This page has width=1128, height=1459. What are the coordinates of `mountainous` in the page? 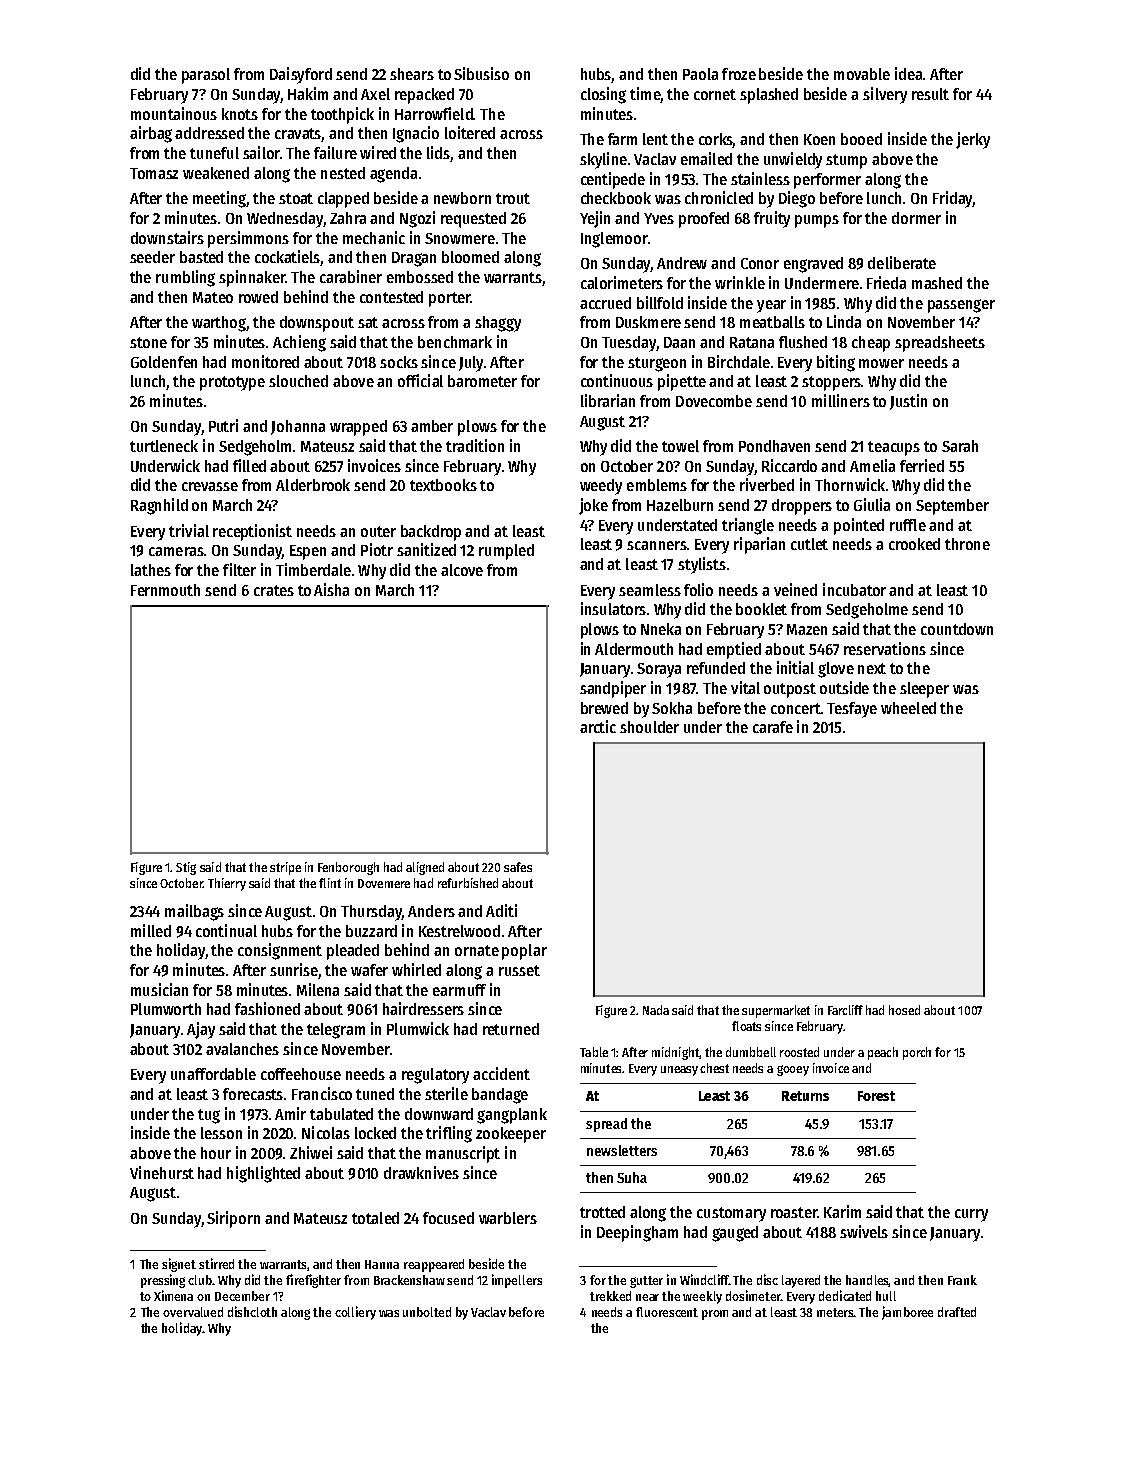 It's located at (174, 113).
